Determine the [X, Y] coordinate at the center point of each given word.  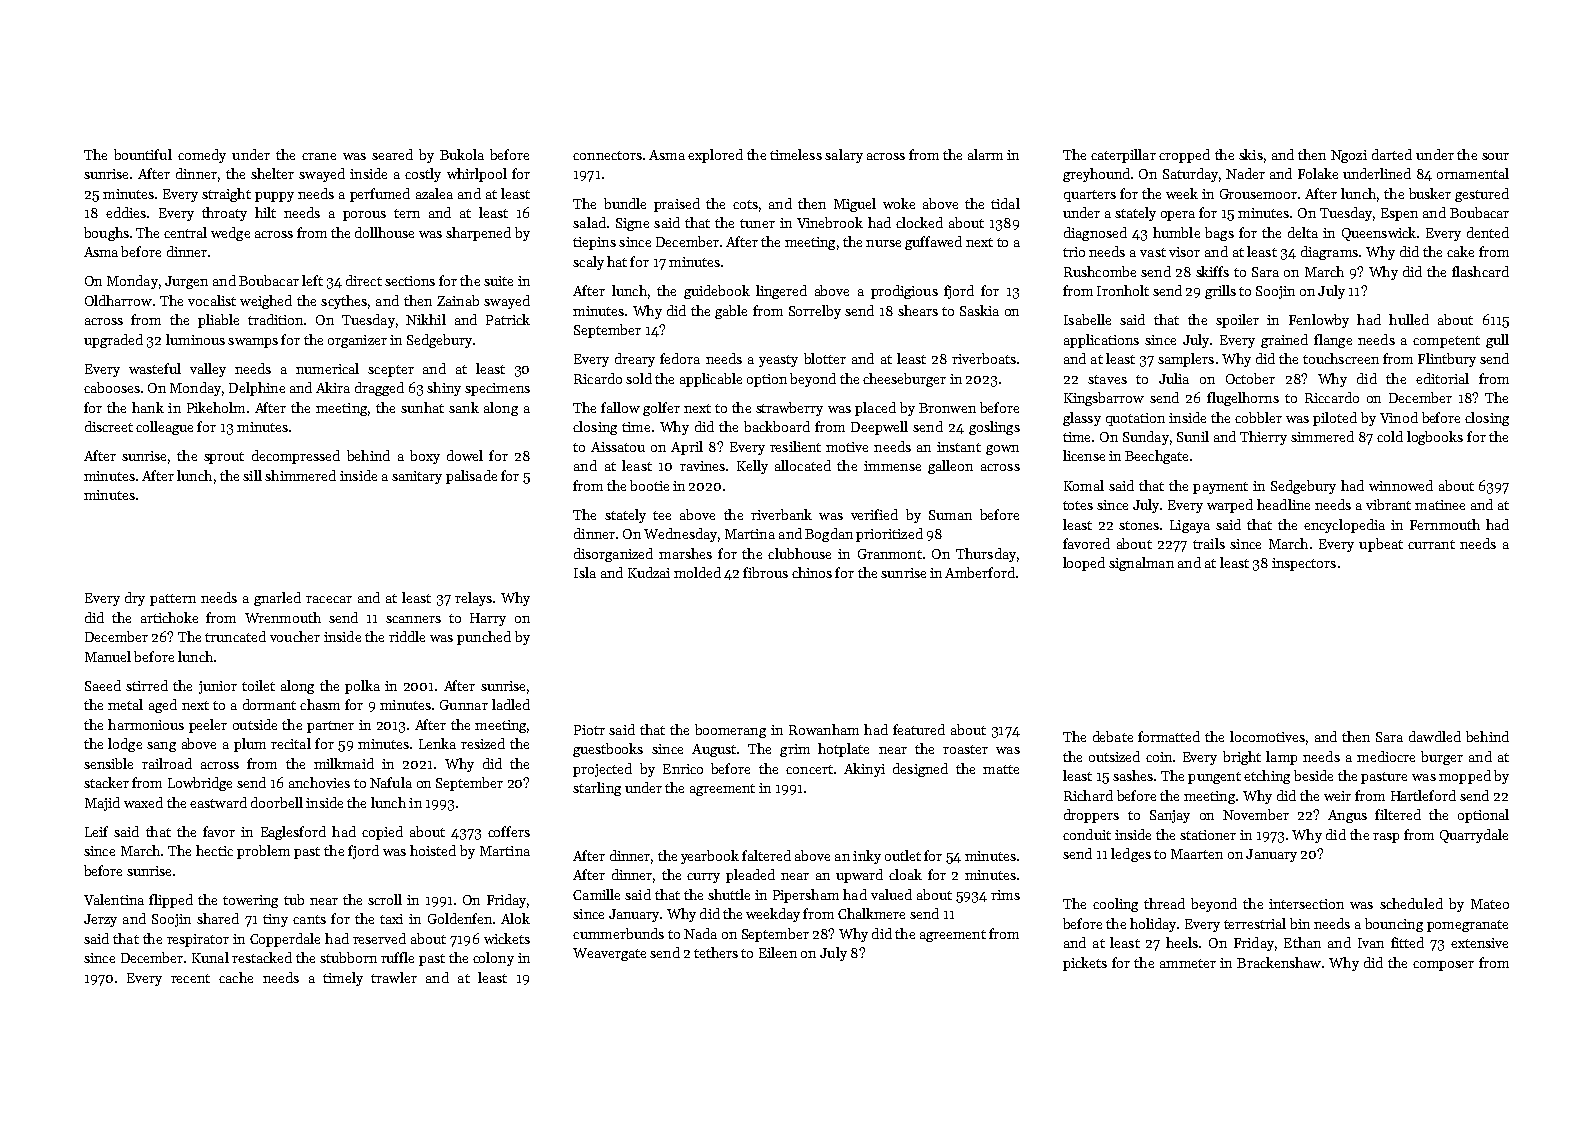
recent [190, 978]
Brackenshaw [1279, 962]
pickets [1085, 964]
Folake [1318, 173]
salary [844, 156]
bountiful [143, 154]
